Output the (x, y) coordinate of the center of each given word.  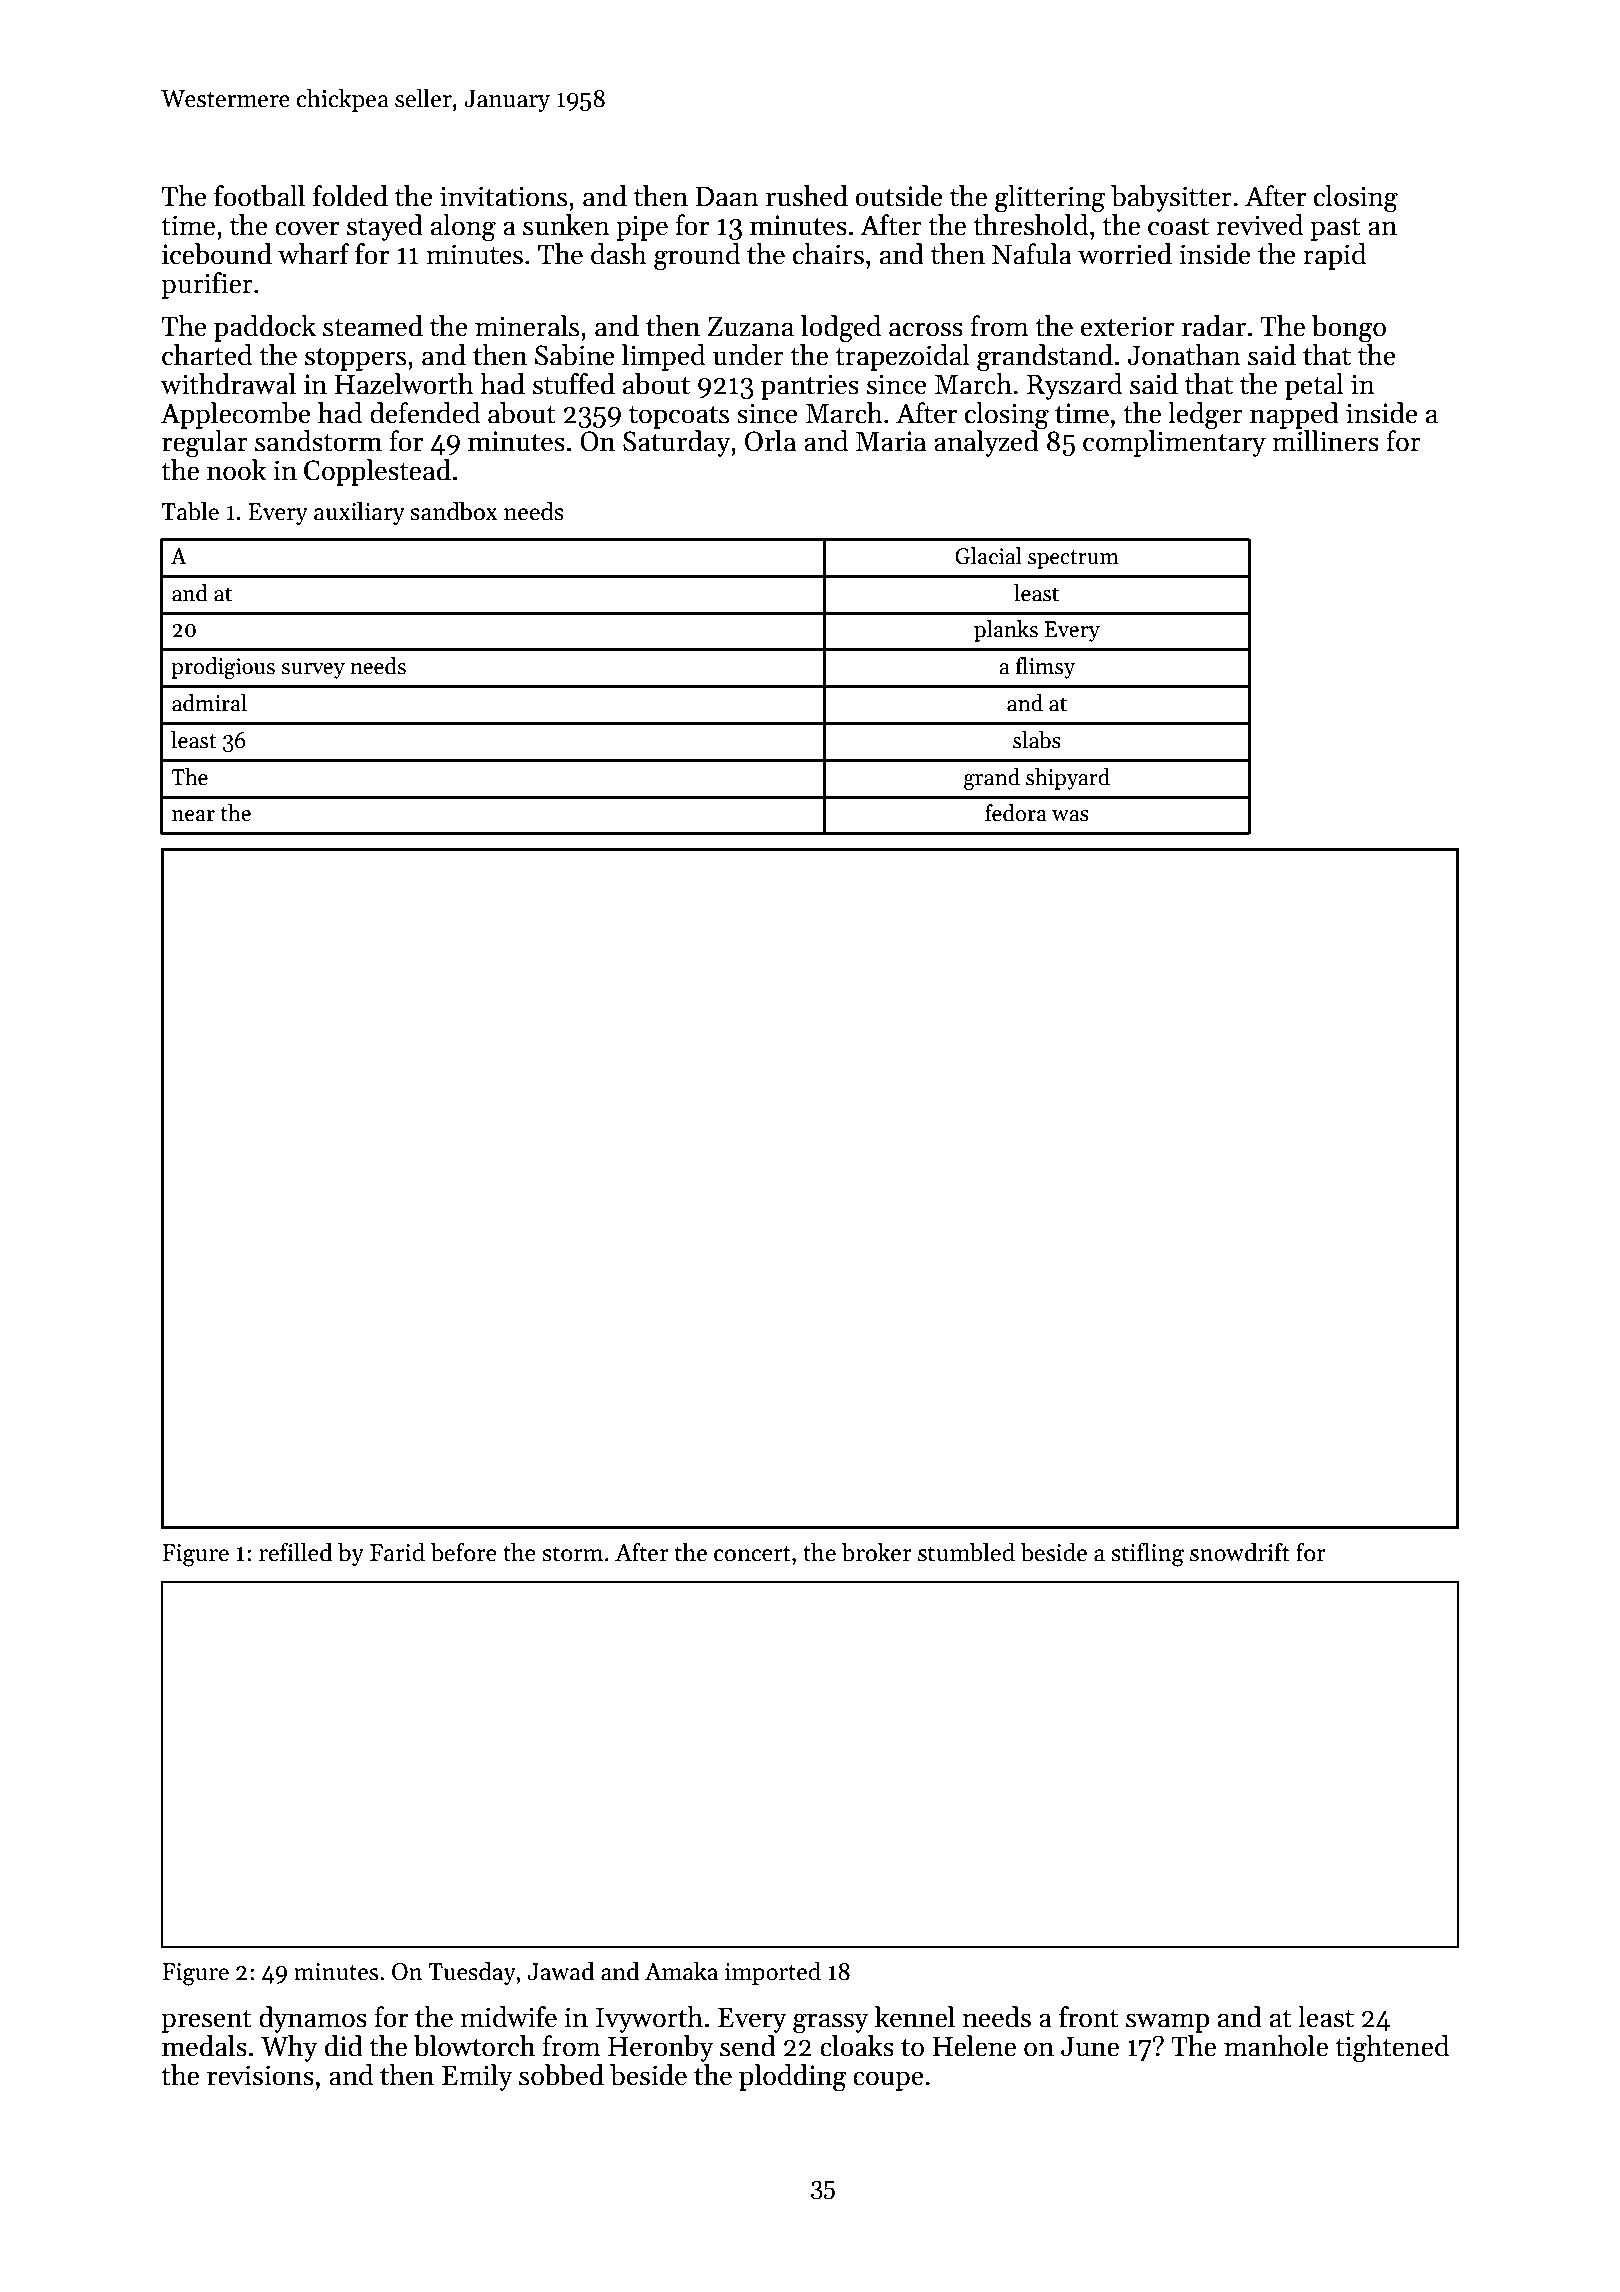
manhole (1276, 2046)
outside (899, 196)
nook (236, 470)
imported (773, 1973)
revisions (260, 2075)
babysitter (1171, 198)
